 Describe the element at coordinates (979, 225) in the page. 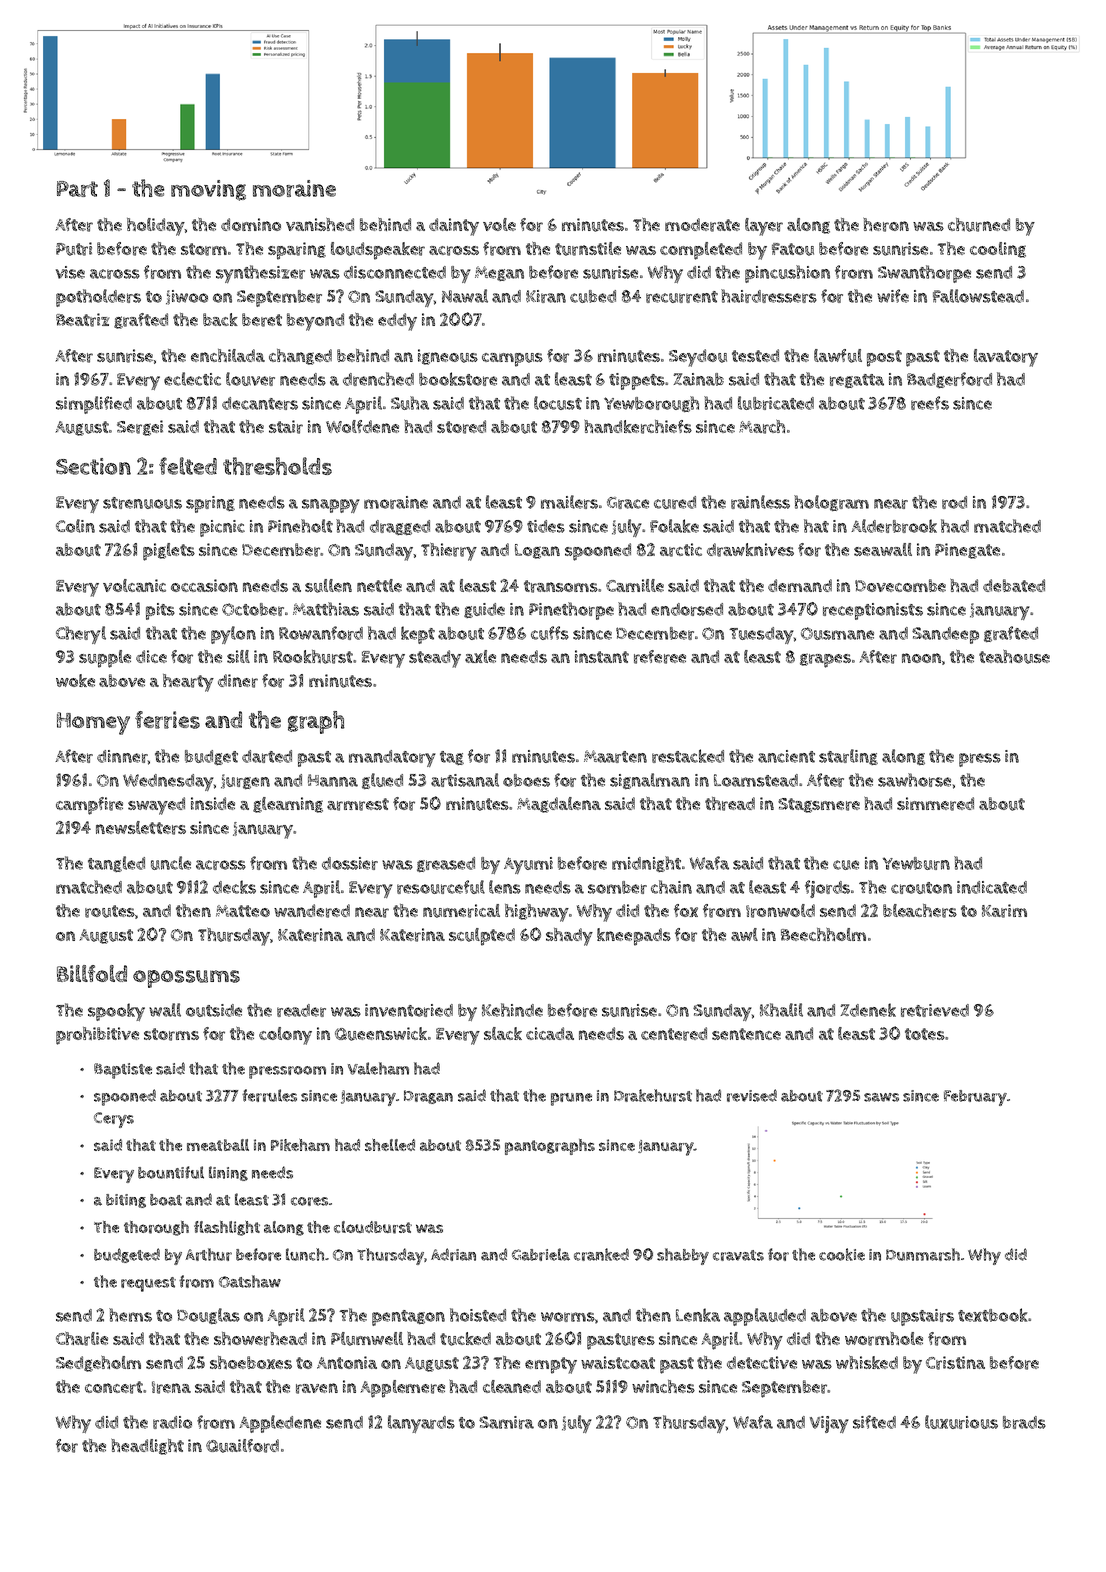

I see `churned` at that location.
